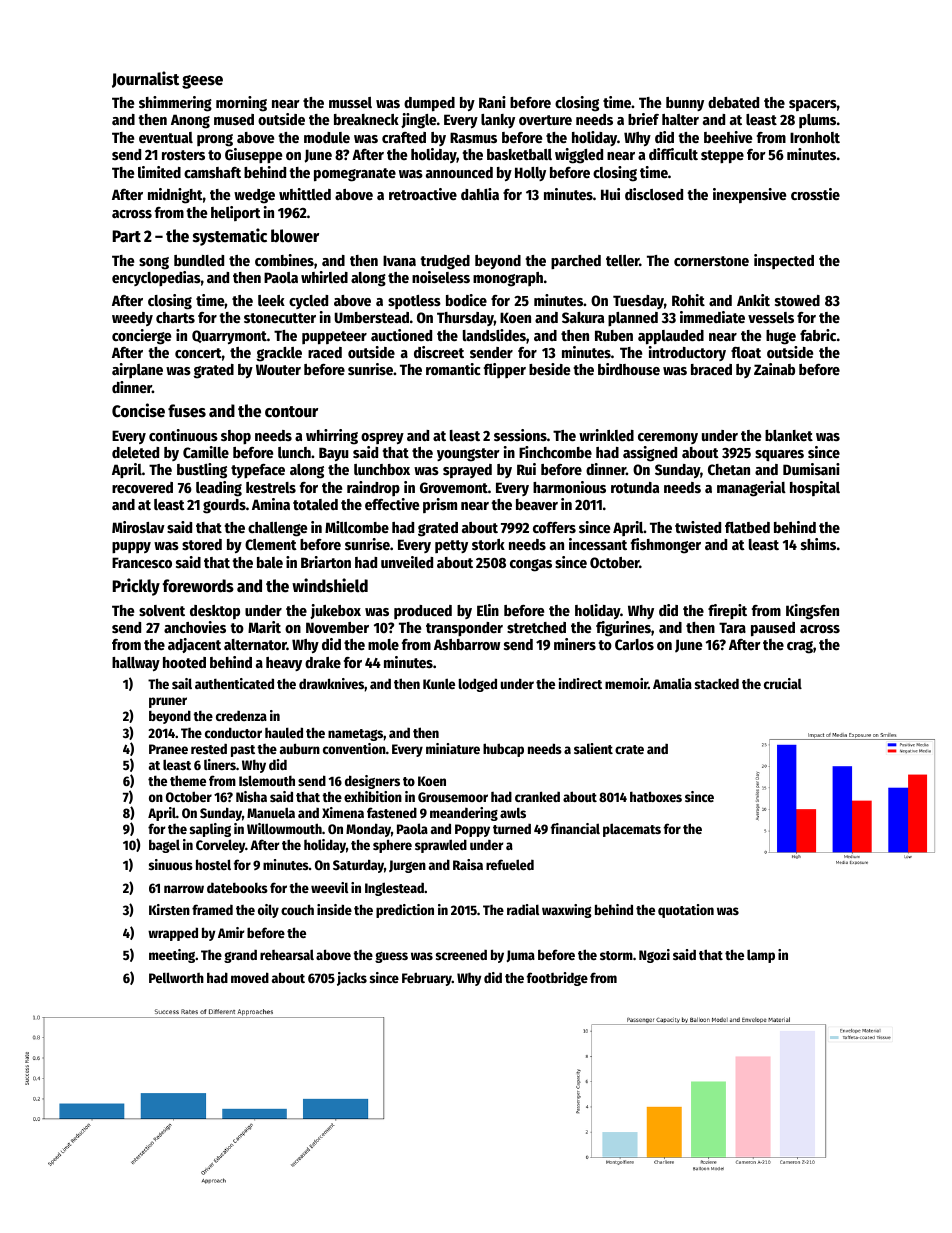 The height and width of the document is (1233, 952). What do you see at coordinates (668, 438) in the document?
I see `ceremony` at bounding box center [668, 438].
